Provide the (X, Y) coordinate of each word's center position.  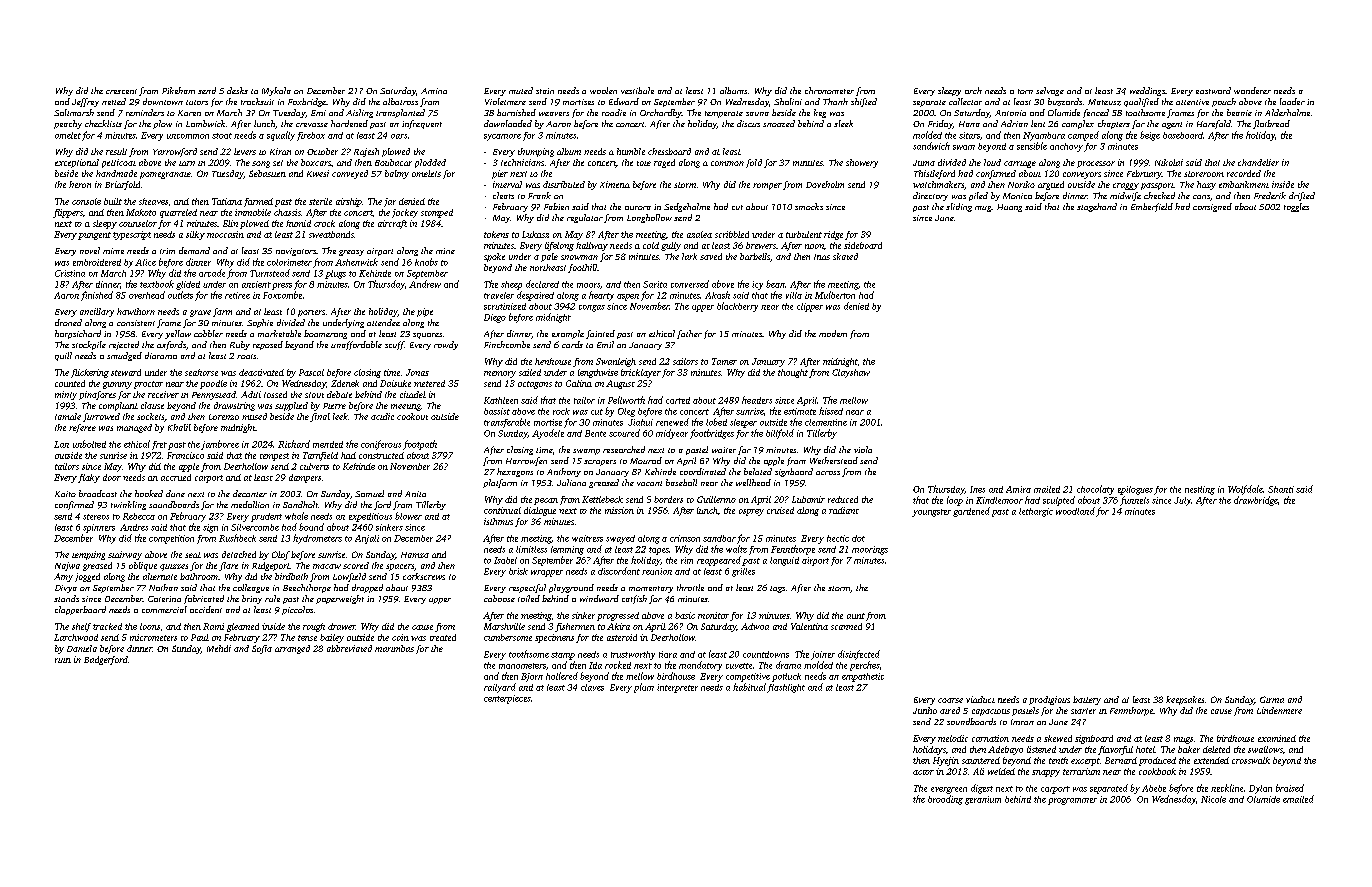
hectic (838, 538)
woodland (1075, 511)
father (689, 334)
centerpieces (507, 699)
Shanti (1281, 489)
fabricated (204, 599)
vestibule (637, 90)
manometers (522, 666)
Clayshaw (851, 373)
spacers (400, 567)
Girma (1272, 699)
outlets (180, 295)
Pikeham (178, 90)
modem (833, 333)
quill (63, 356)
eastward (1213, 90)
